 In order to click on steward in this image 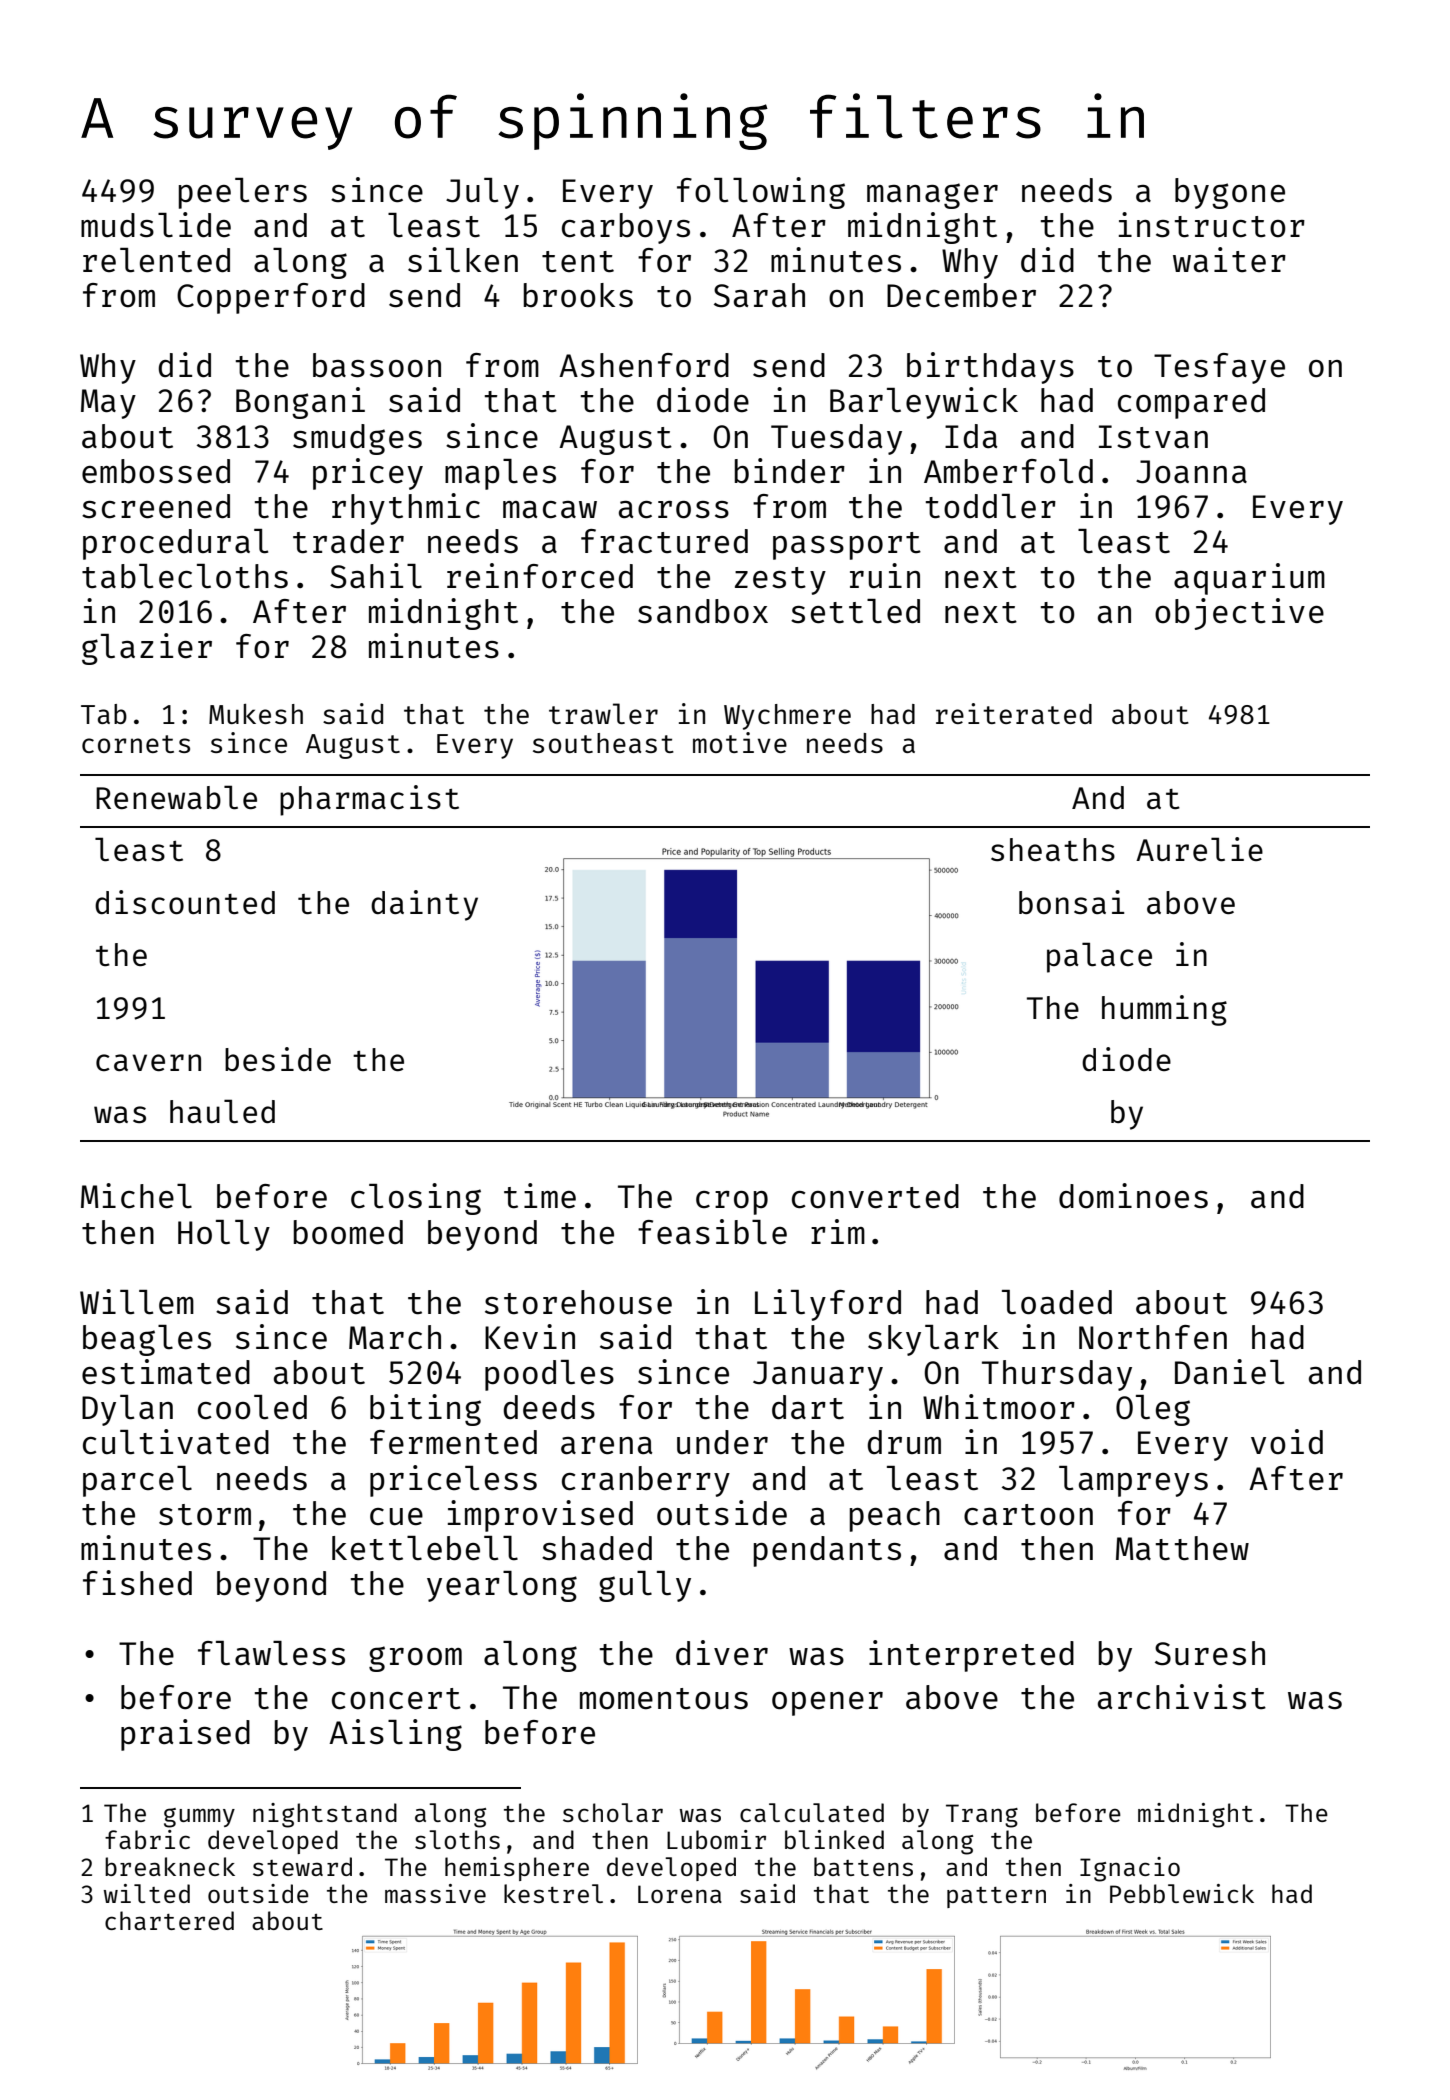, I will do `click(302, 1866)`.
